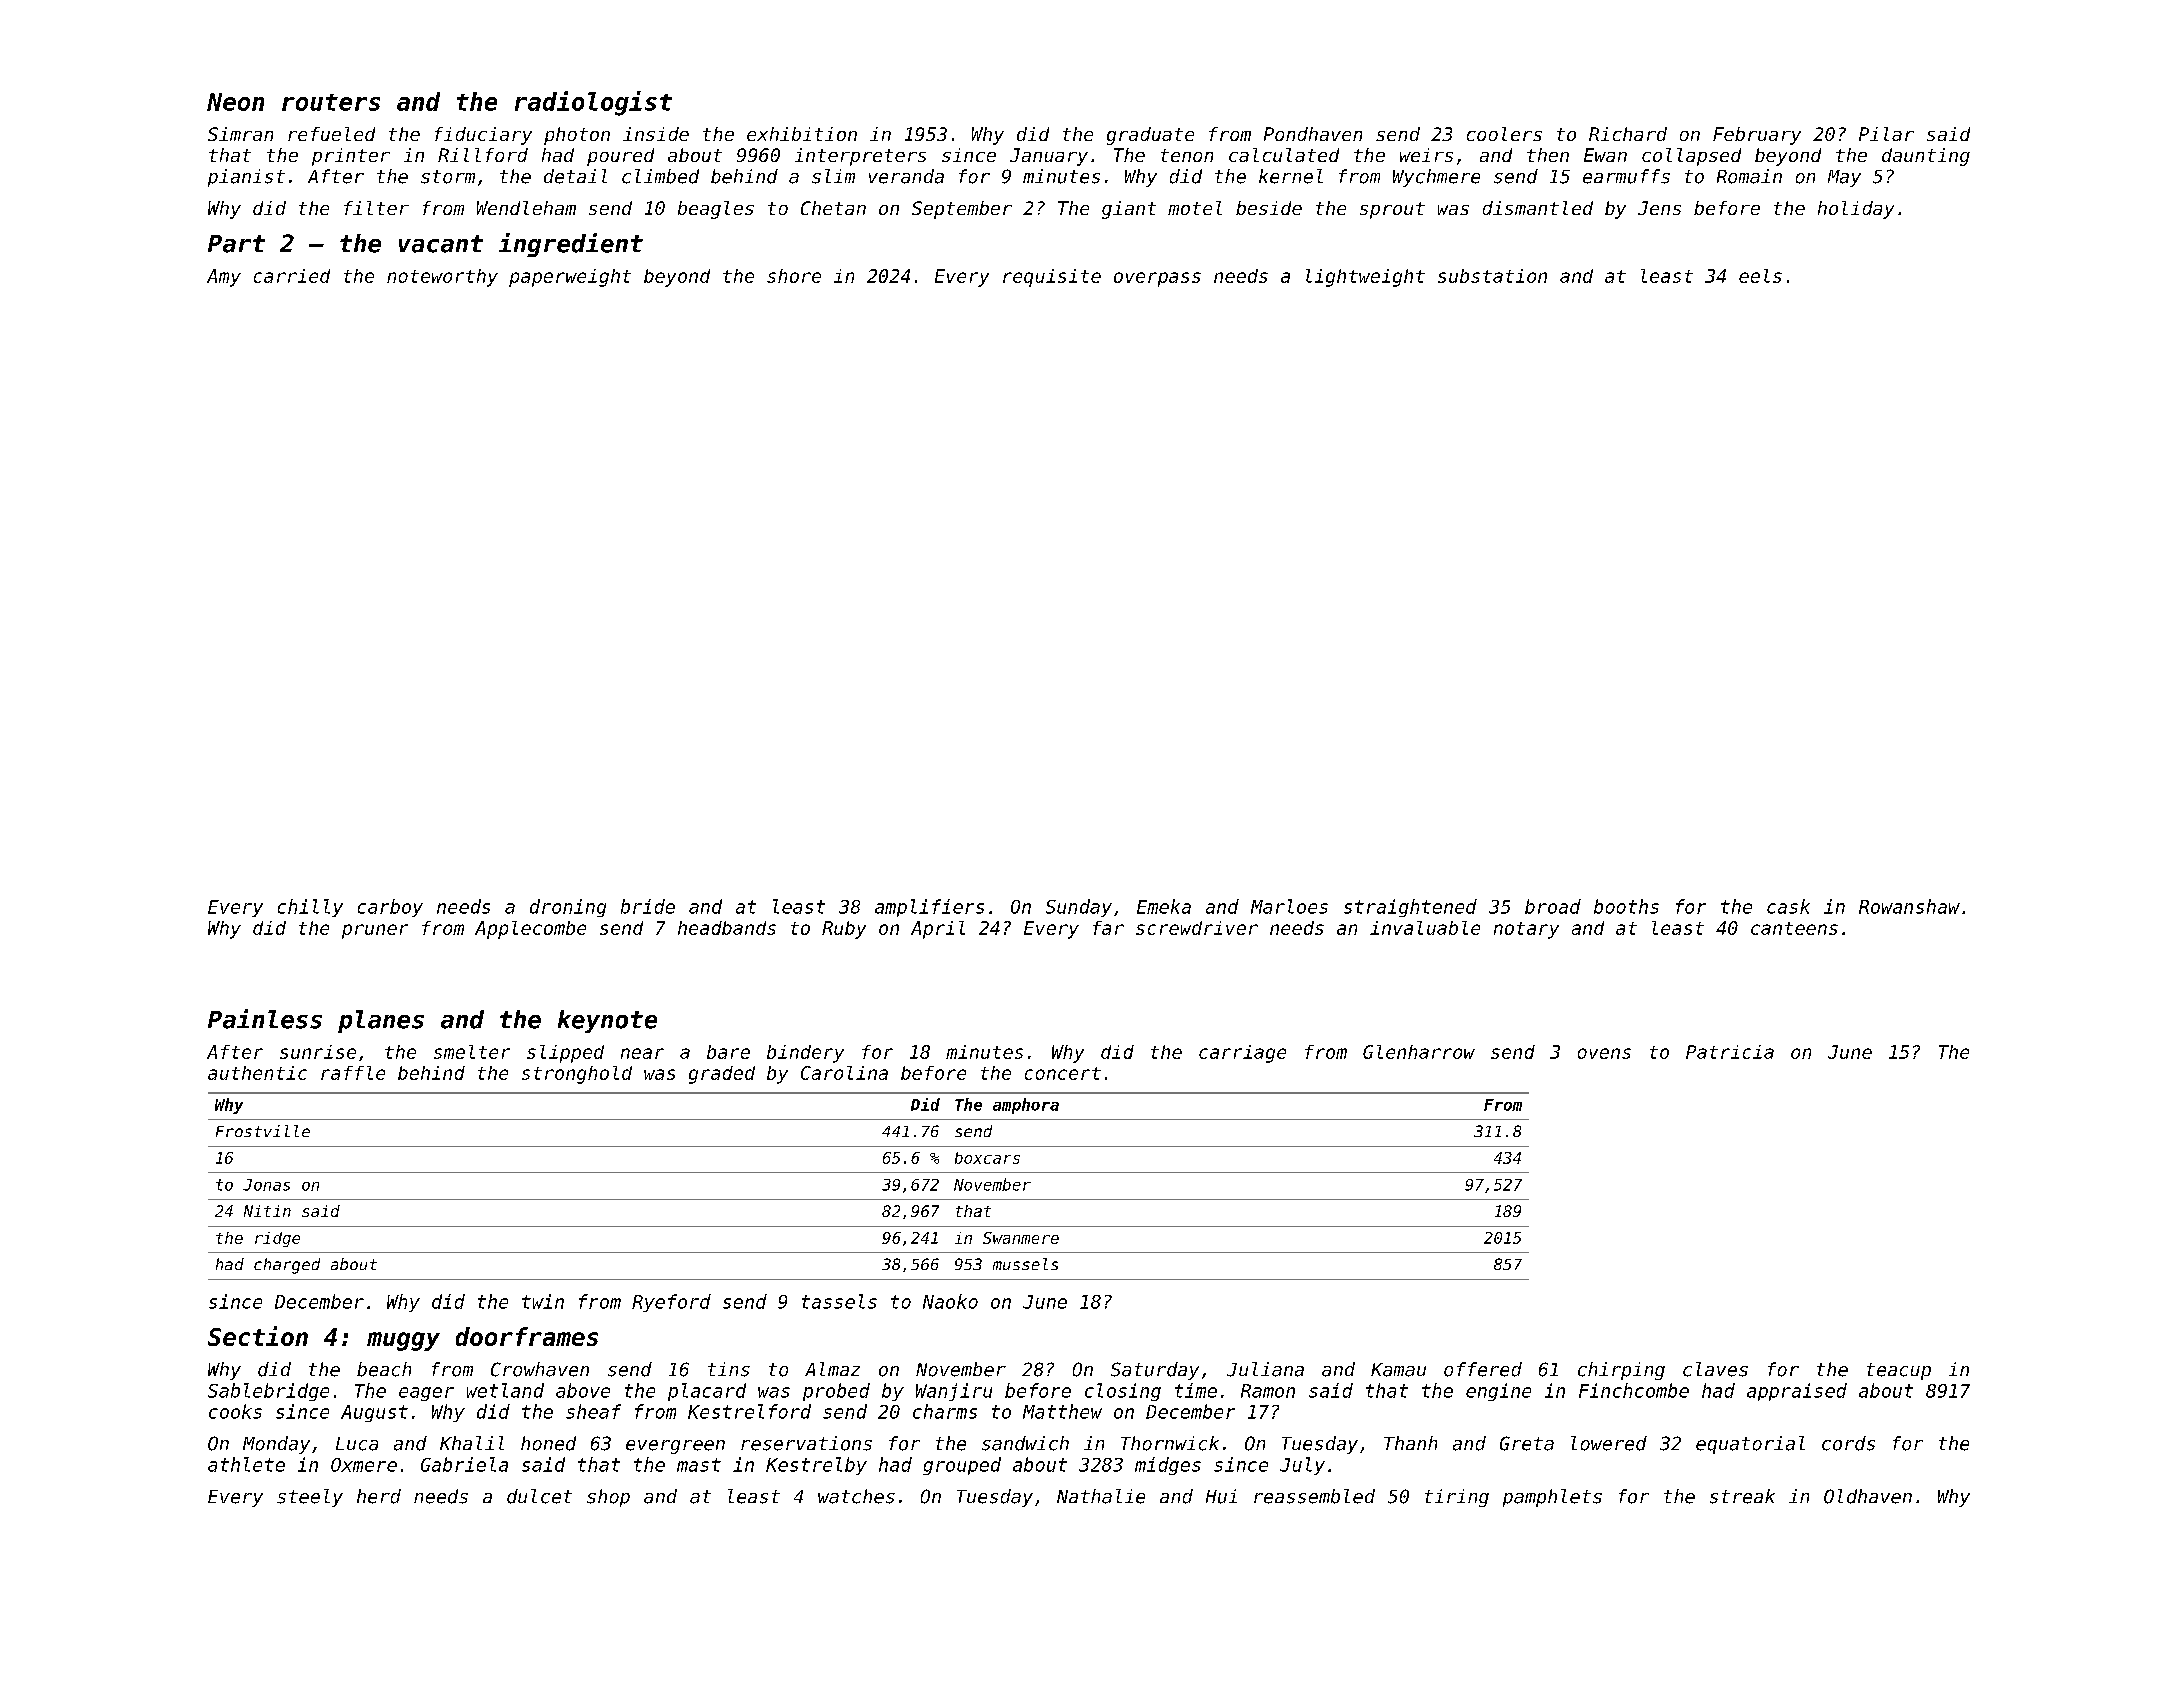 The width and height of the document is (2178, 1683). I want to click on chilly, so click(310, 908).
